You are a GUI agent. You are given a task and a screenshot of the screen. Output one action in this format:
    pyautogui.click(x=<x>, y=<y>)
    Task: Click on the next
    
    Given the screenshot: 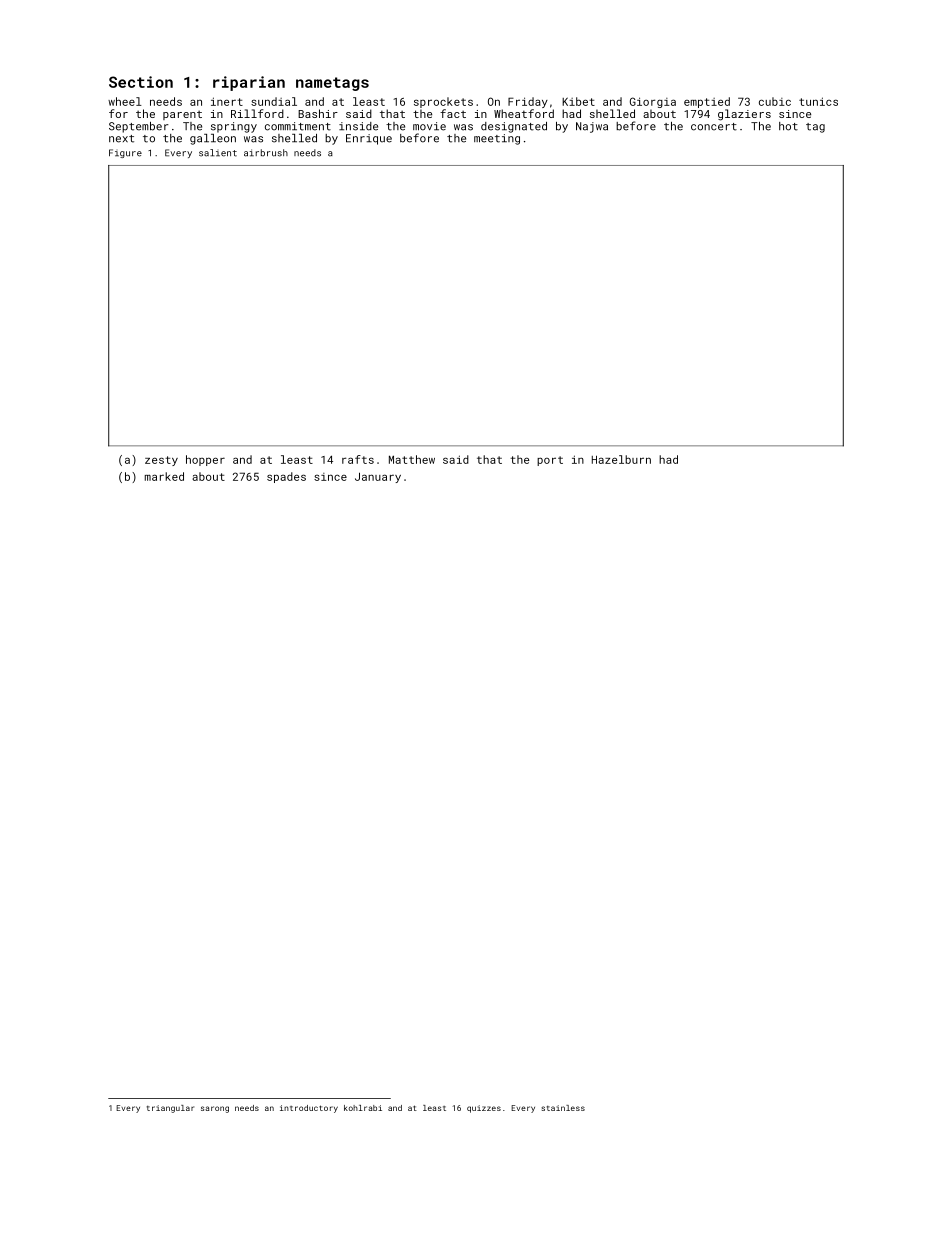 What is the action you would take?
    pyautogui.click(x=121, y=139)
